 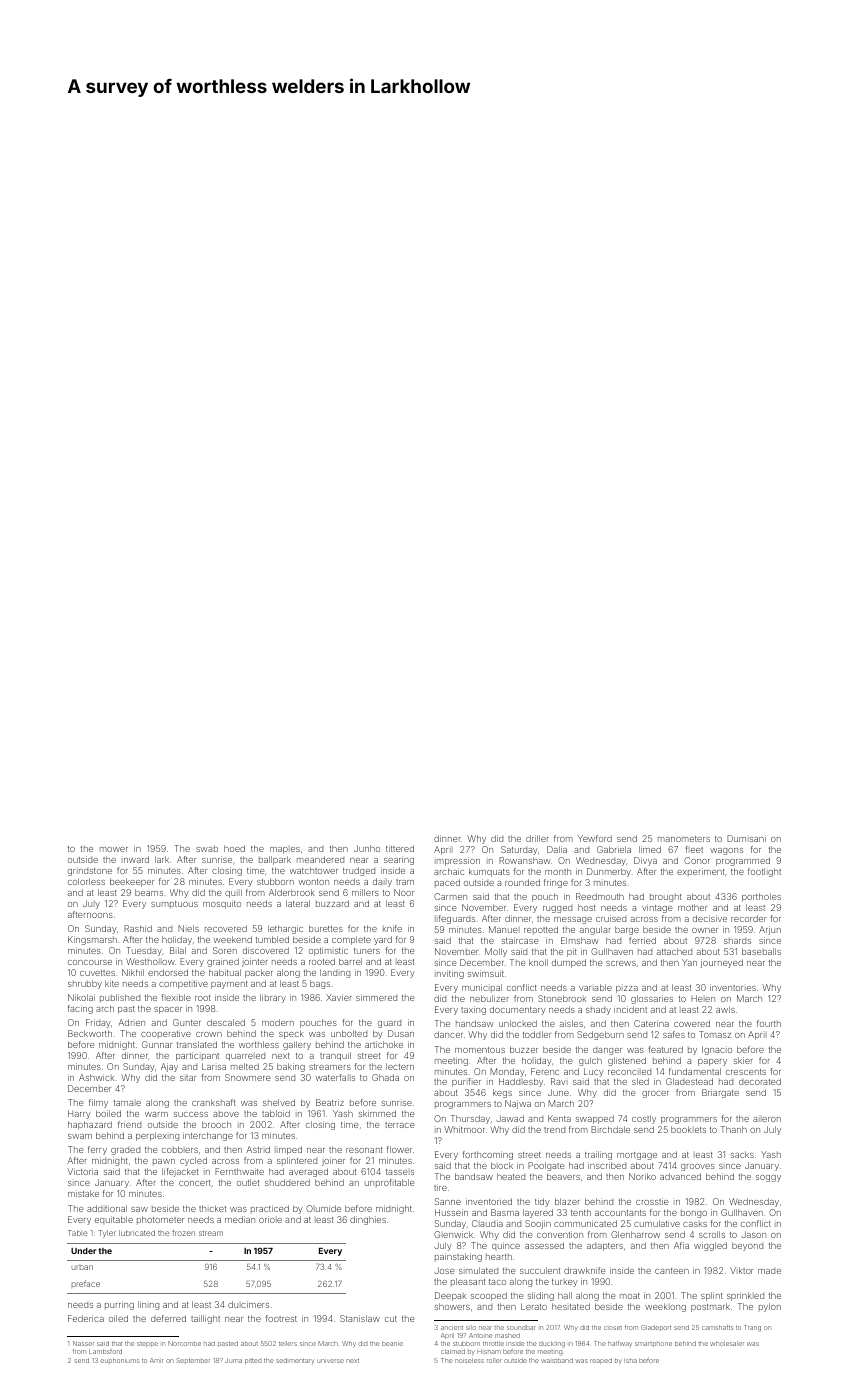 What do you see at coordinates (288, 1343) in the document?
I see `tellers` at bounding box center [288, 1343].
